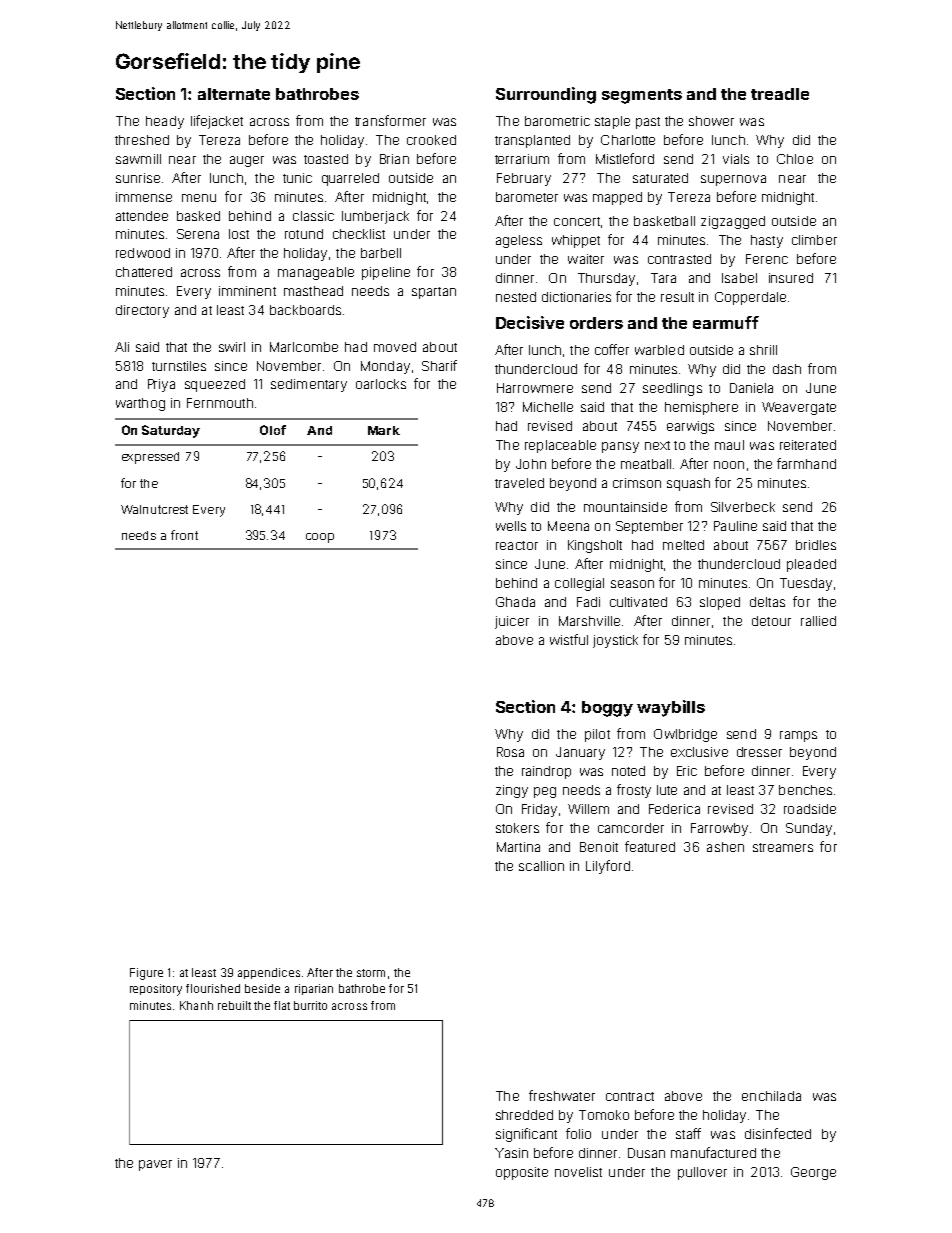  Describe the element at coordinates (560, 446) in the document. I see `replaceable` at that location.
